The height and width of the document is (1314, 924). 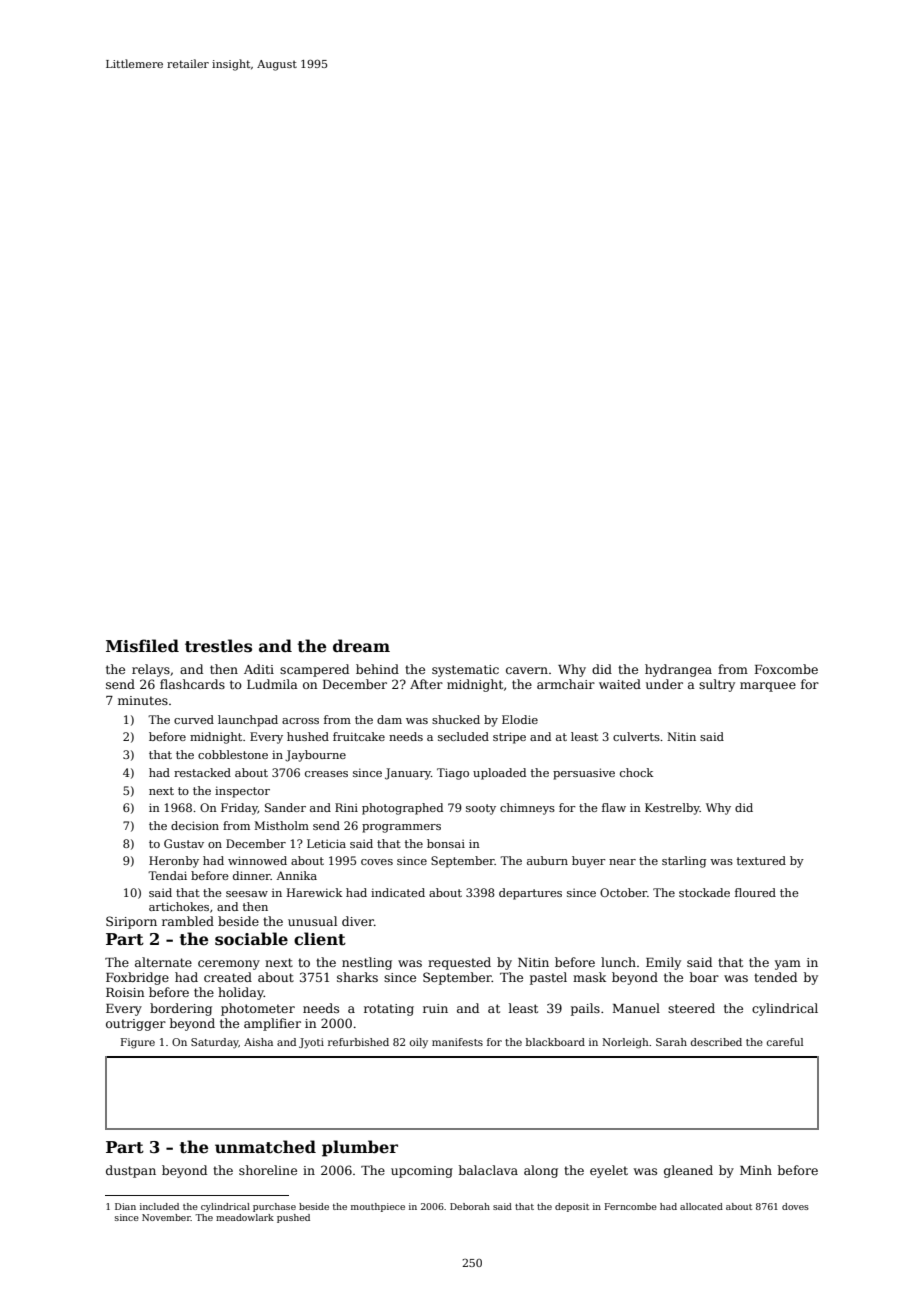 What do you see at coordinates (142, 646) in the document?
I see `Misfiled` at bounding box center [142, 646].
